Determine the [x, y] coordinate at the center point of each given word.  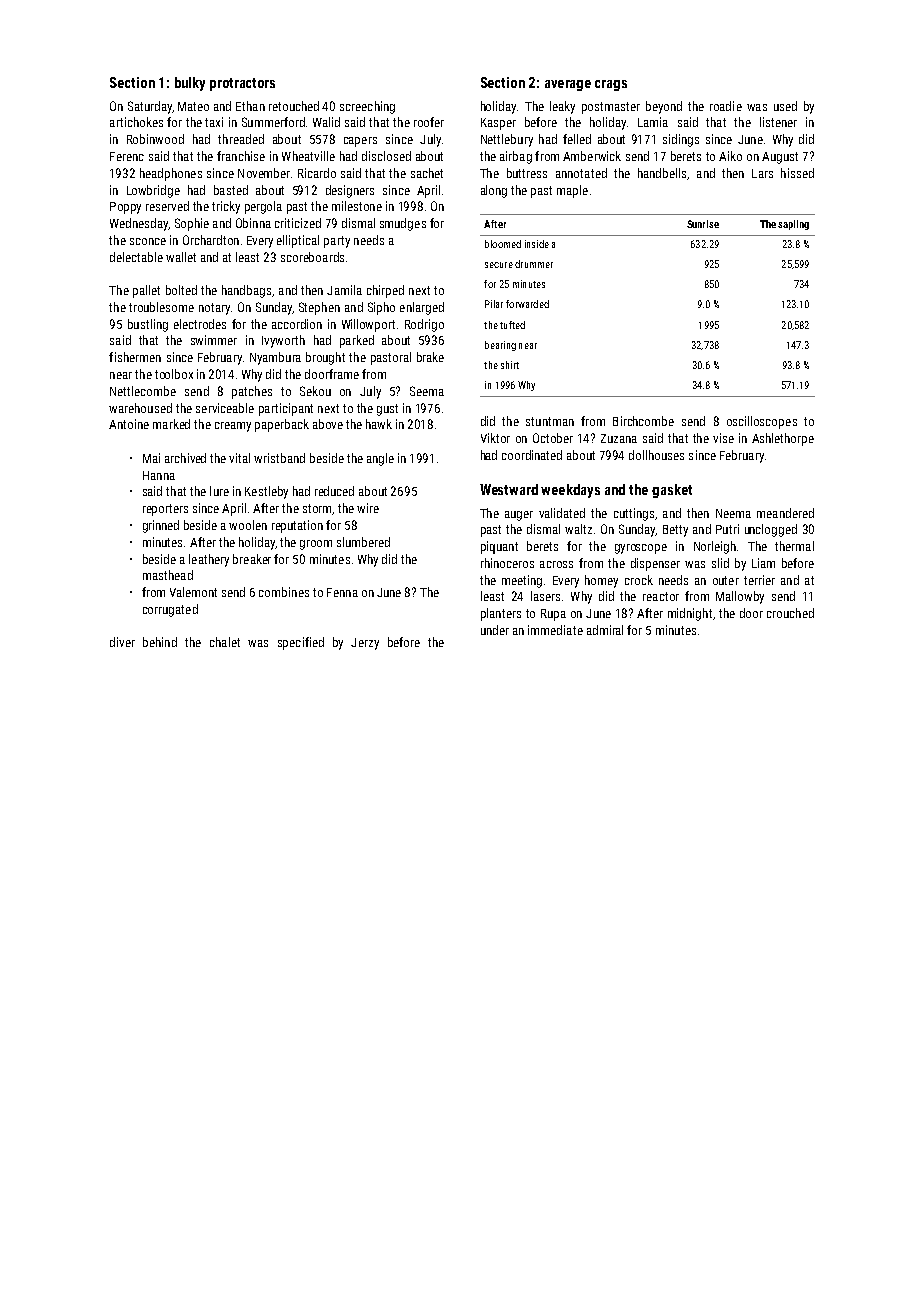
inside [537, 244]
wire [368, 508]
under [495, 630]
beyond [664, 107]
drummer [534, 264]
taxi [214, 122]
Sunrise [703, 224]
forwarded [527, 304]
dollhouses [656, 455]
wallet [181, 257]
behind [160, 642]
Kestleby [266, 492]
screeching [367, 107]
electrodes [200, 324]
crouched [790, 613]
